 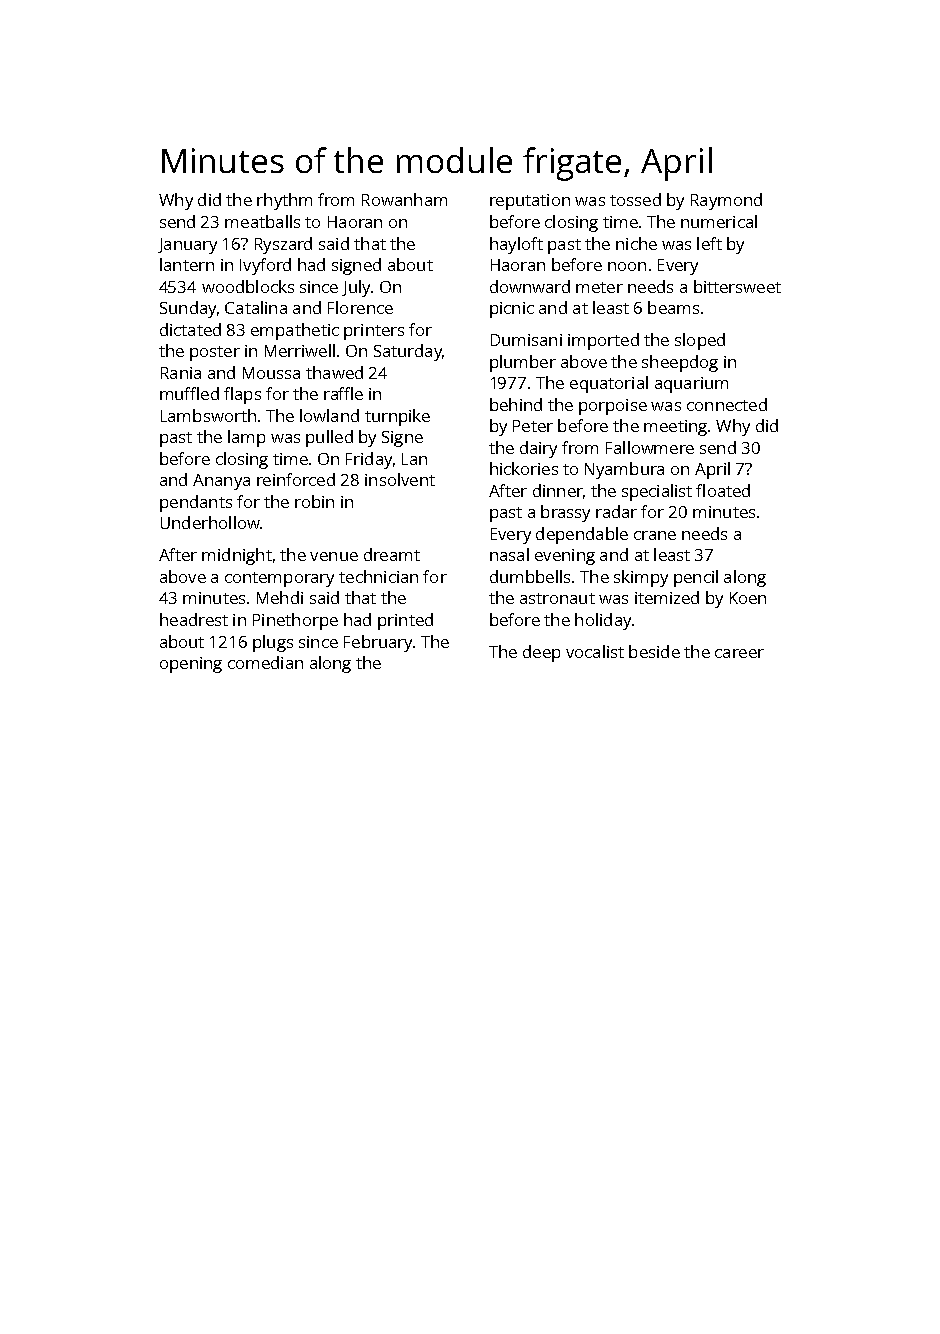 What do you see at coordinates (657, 492) in the image?
I see `specialist` at bounding box center [657, 492].
